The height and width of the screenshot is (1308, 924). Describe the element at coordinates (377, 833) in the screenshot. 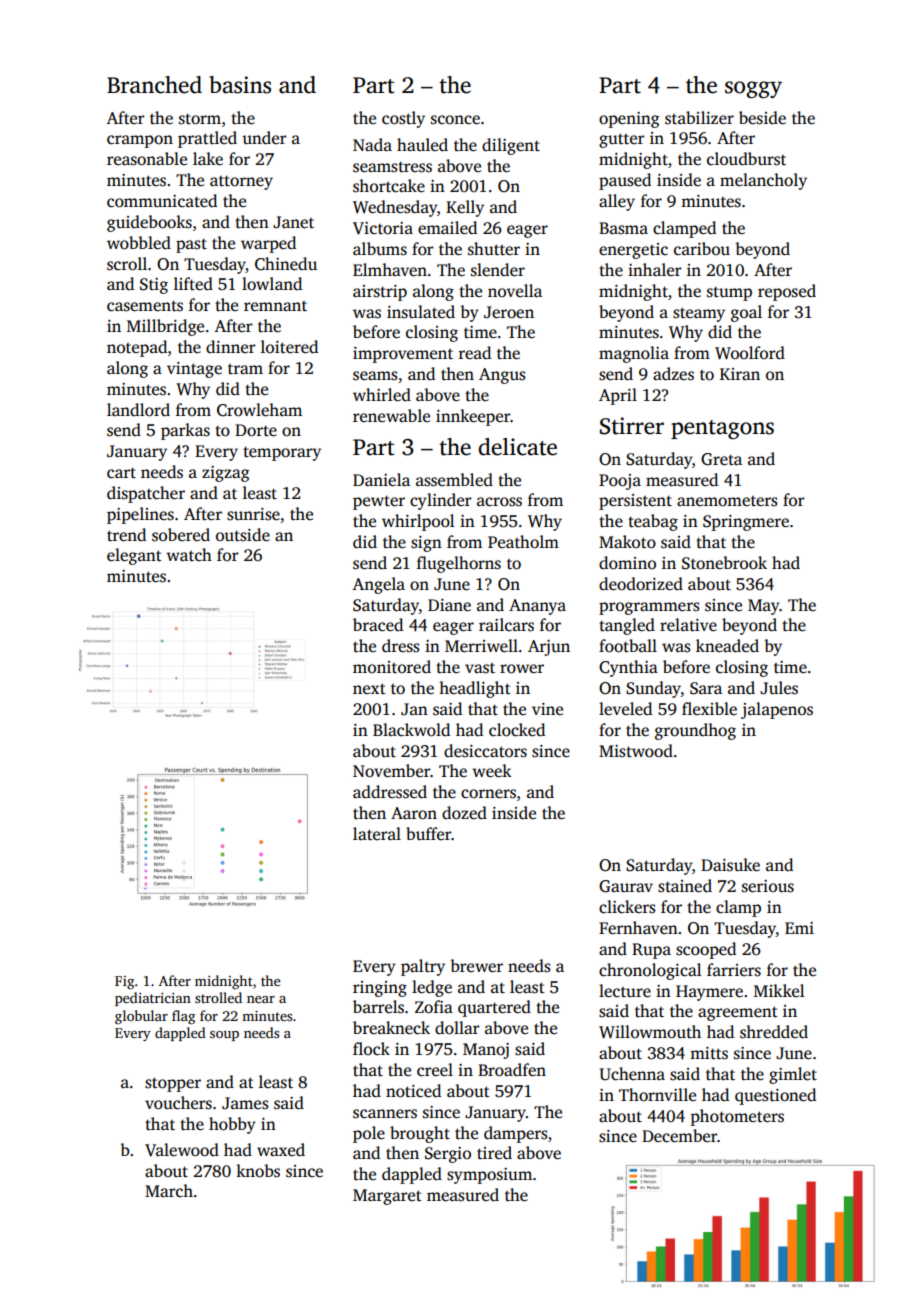

I see `lateral` at that location.
